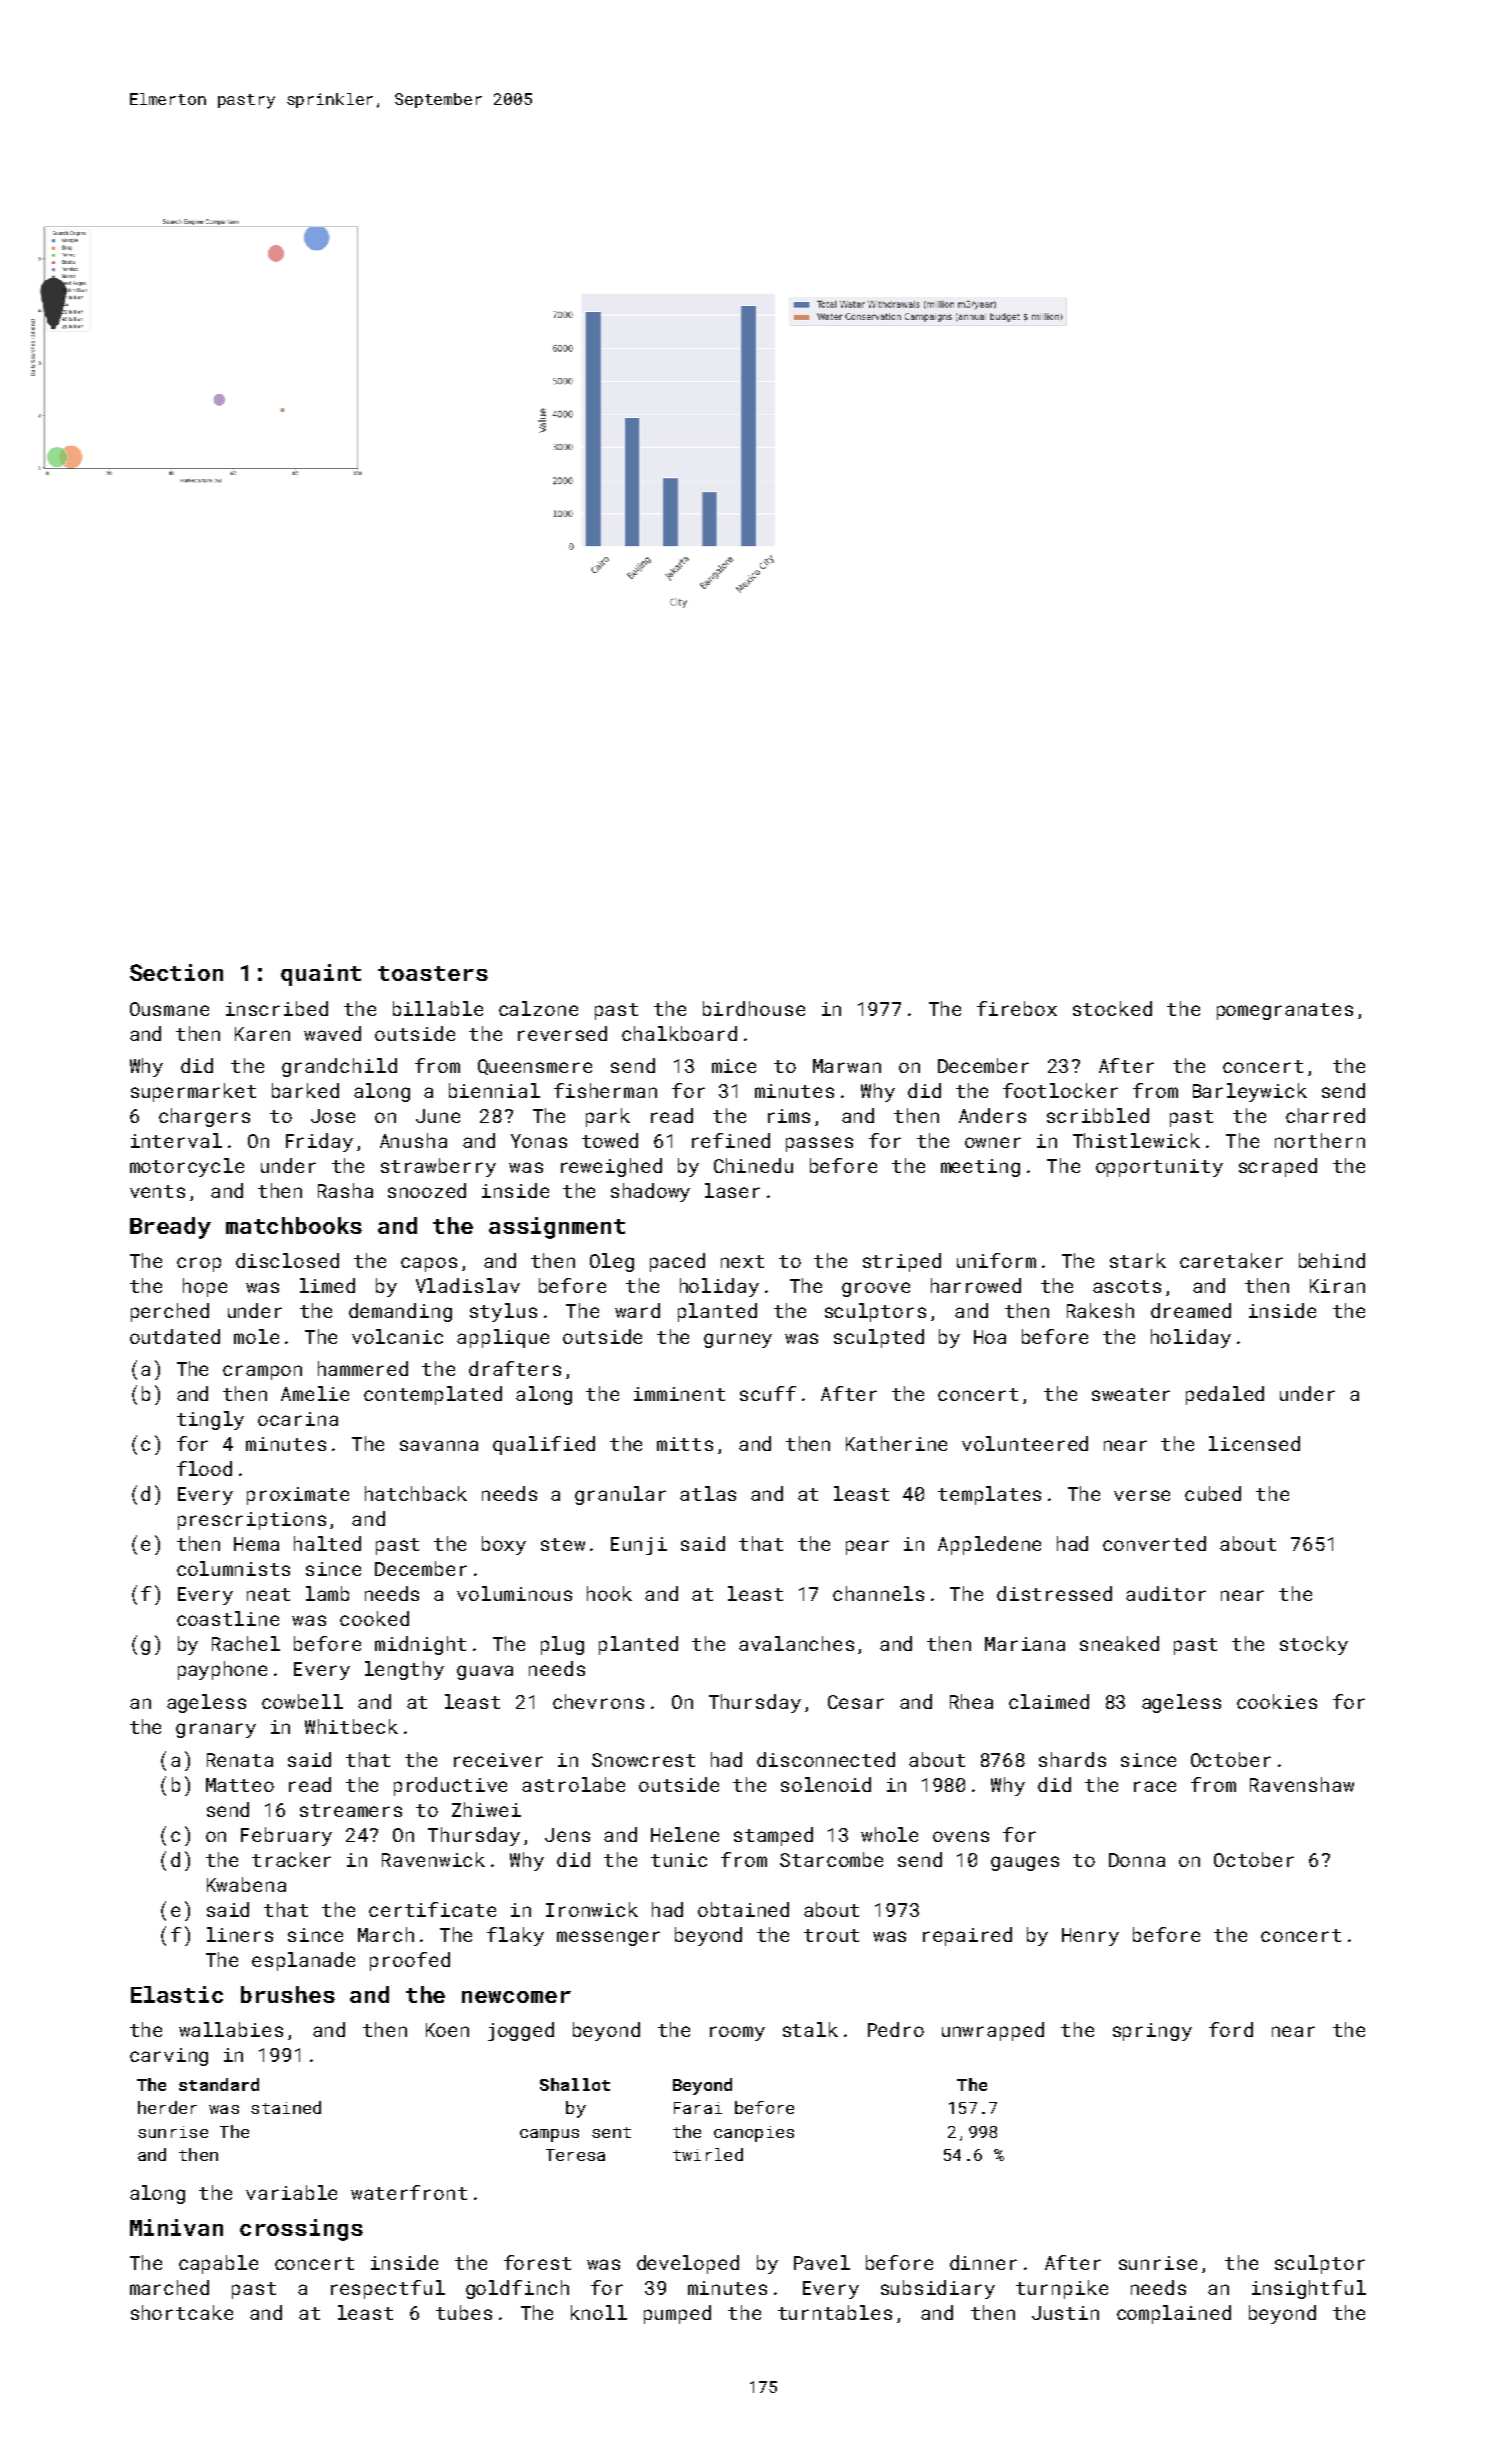 The width and height of the page is (1496, 2464). What do you see at coordinates (679, 1860) in the page?
I see `tunic` at bounding box center [679, 1860].
